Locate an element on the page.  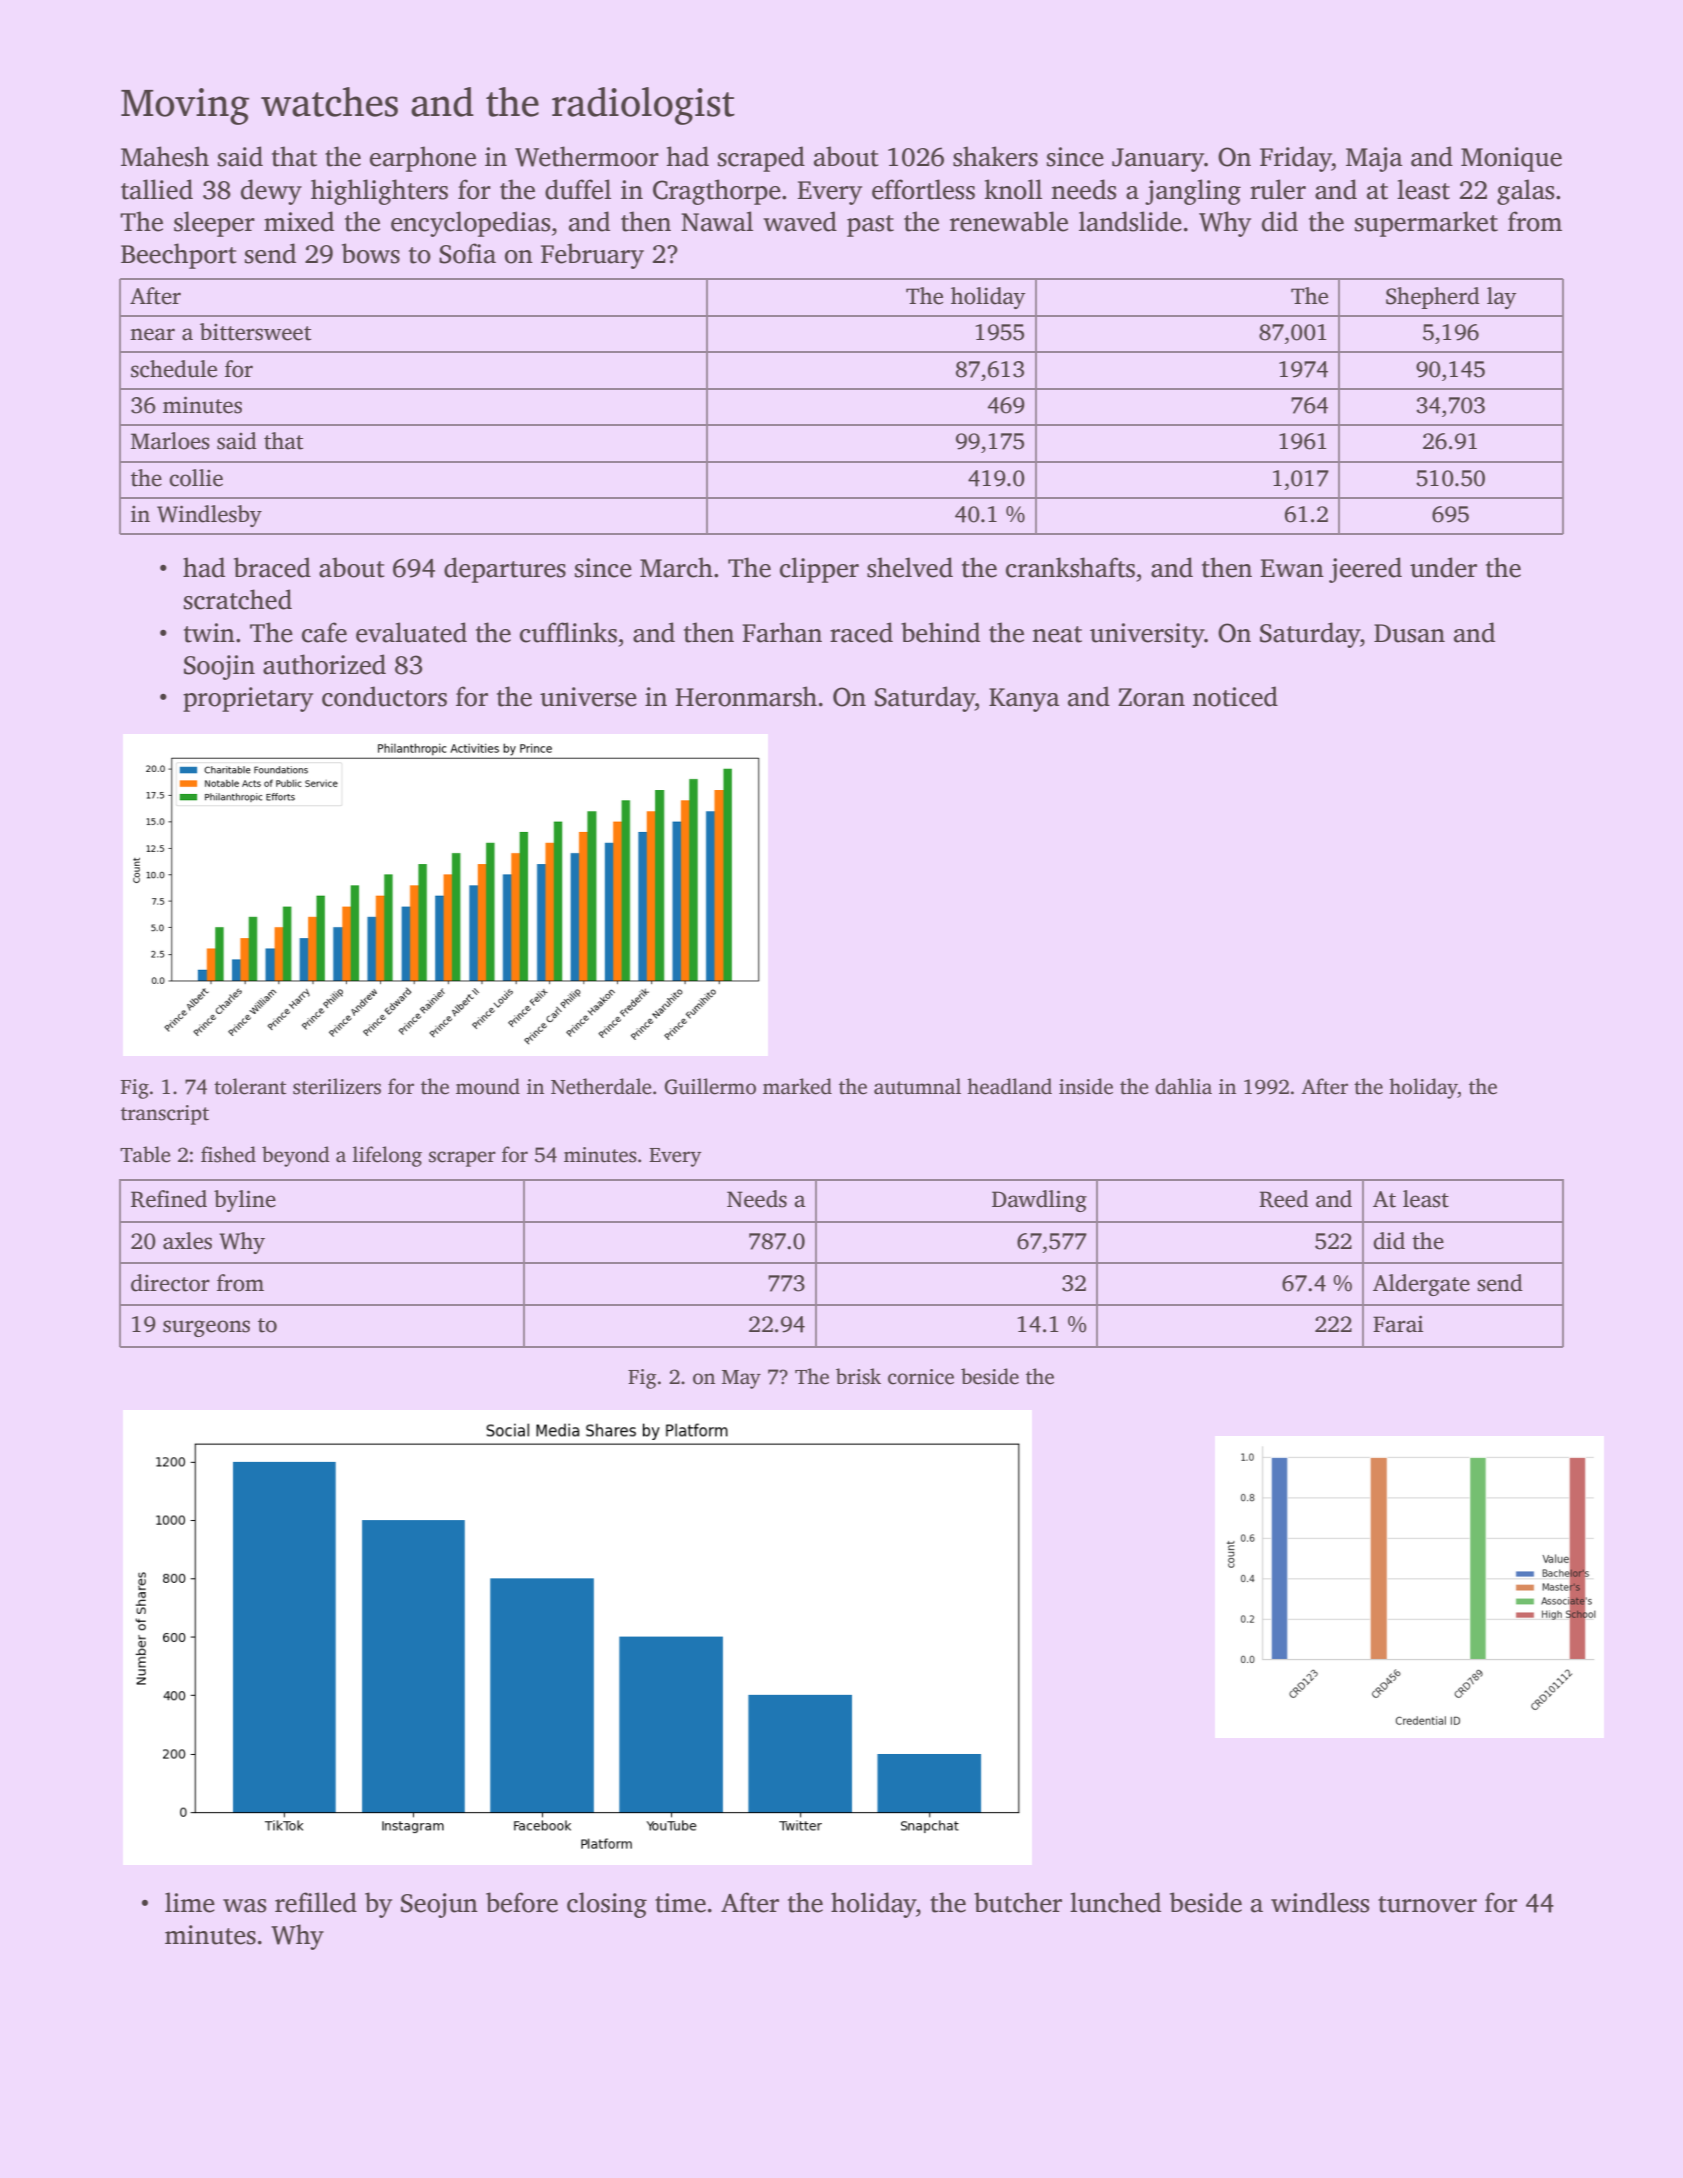
windless is located at coordinates (1320, 1902).
